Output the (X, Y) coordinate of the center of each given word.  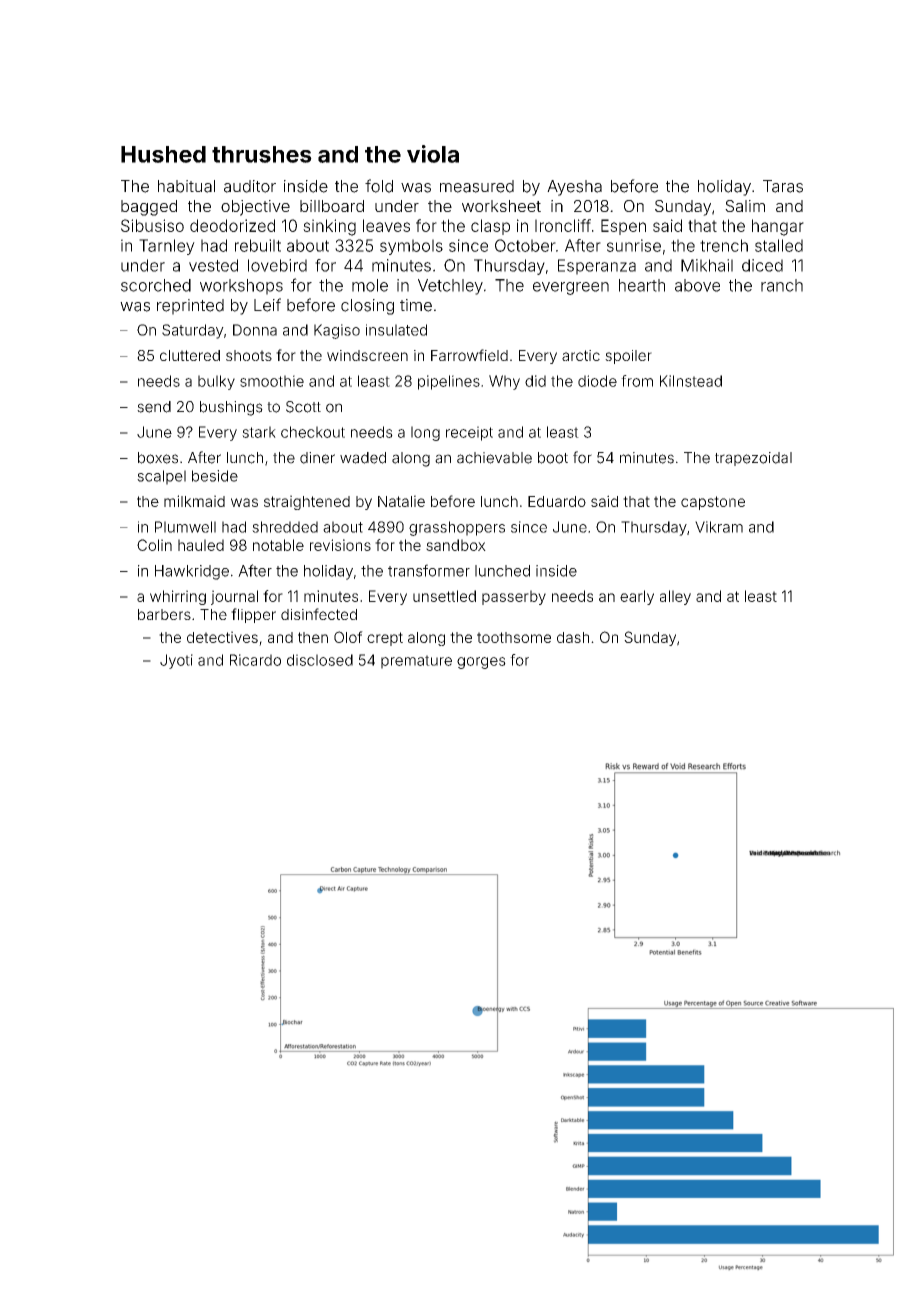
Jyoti (176, 661)
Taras (783, 186)
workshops (241, 287)
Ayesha (574, 188)
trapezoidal (753, 459)
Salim (745, 206)
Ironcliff (563, 225)
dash (573, 637)
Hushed (163, 154)
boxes (158, 458)
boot (553, 458)
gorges (481, 663)
